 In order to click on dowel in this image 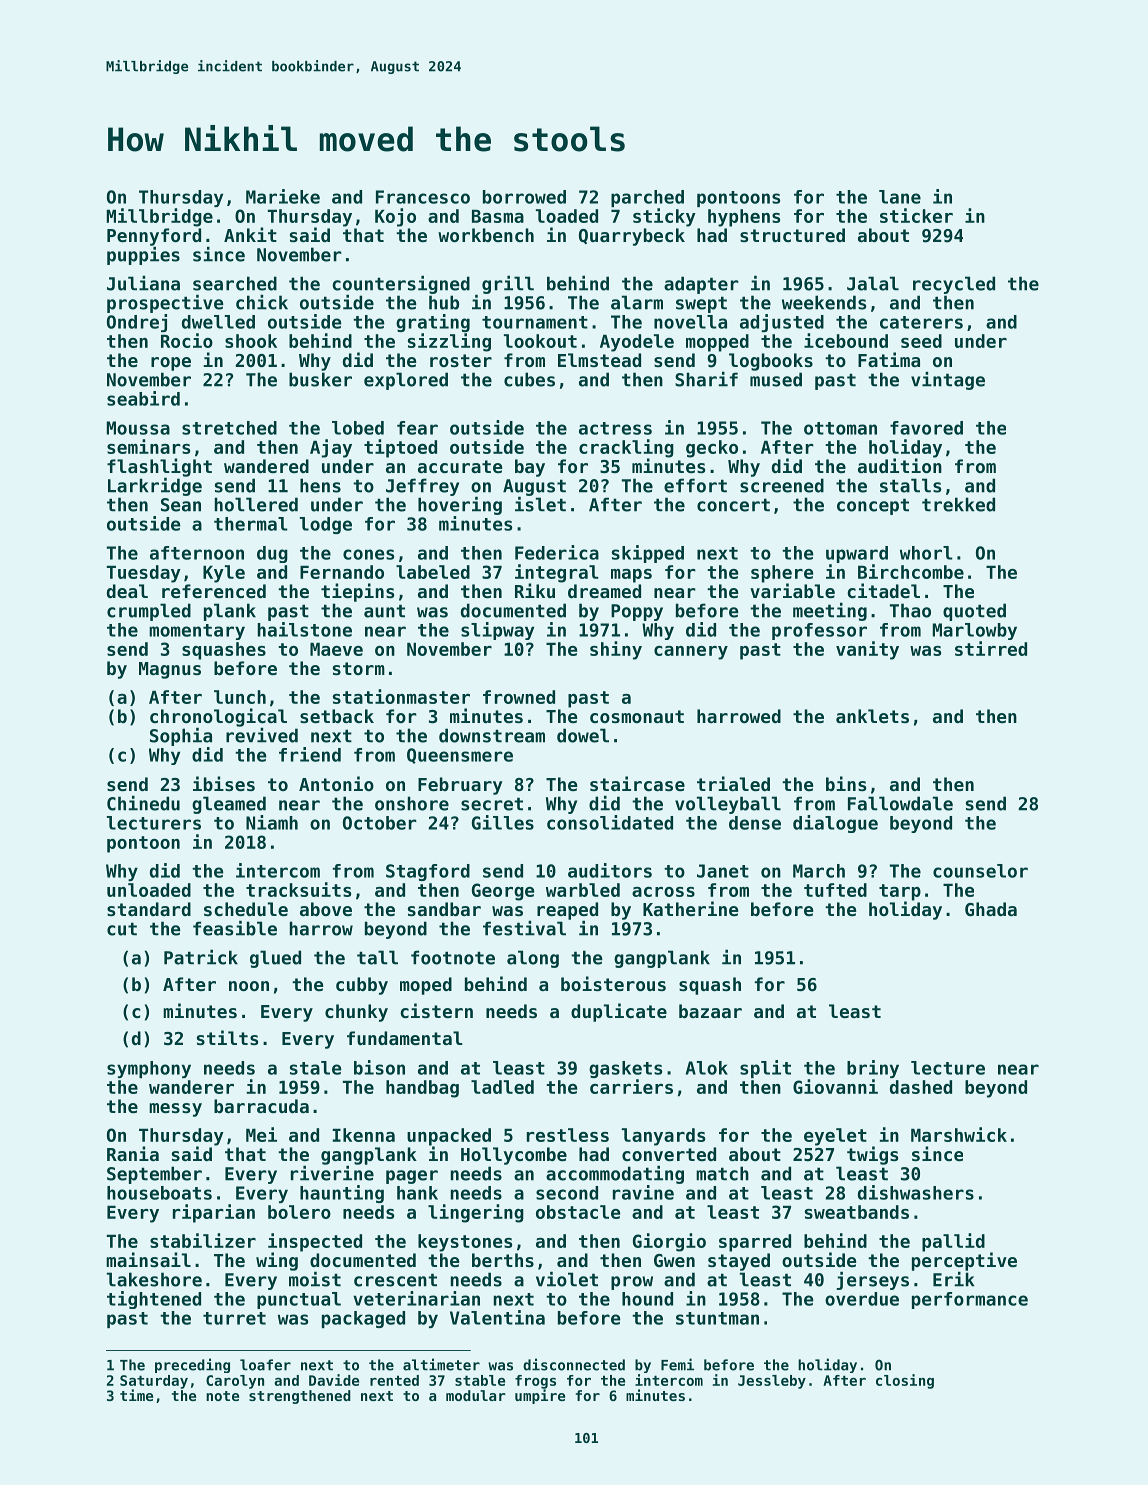, I will do `click(583, 735)`.
